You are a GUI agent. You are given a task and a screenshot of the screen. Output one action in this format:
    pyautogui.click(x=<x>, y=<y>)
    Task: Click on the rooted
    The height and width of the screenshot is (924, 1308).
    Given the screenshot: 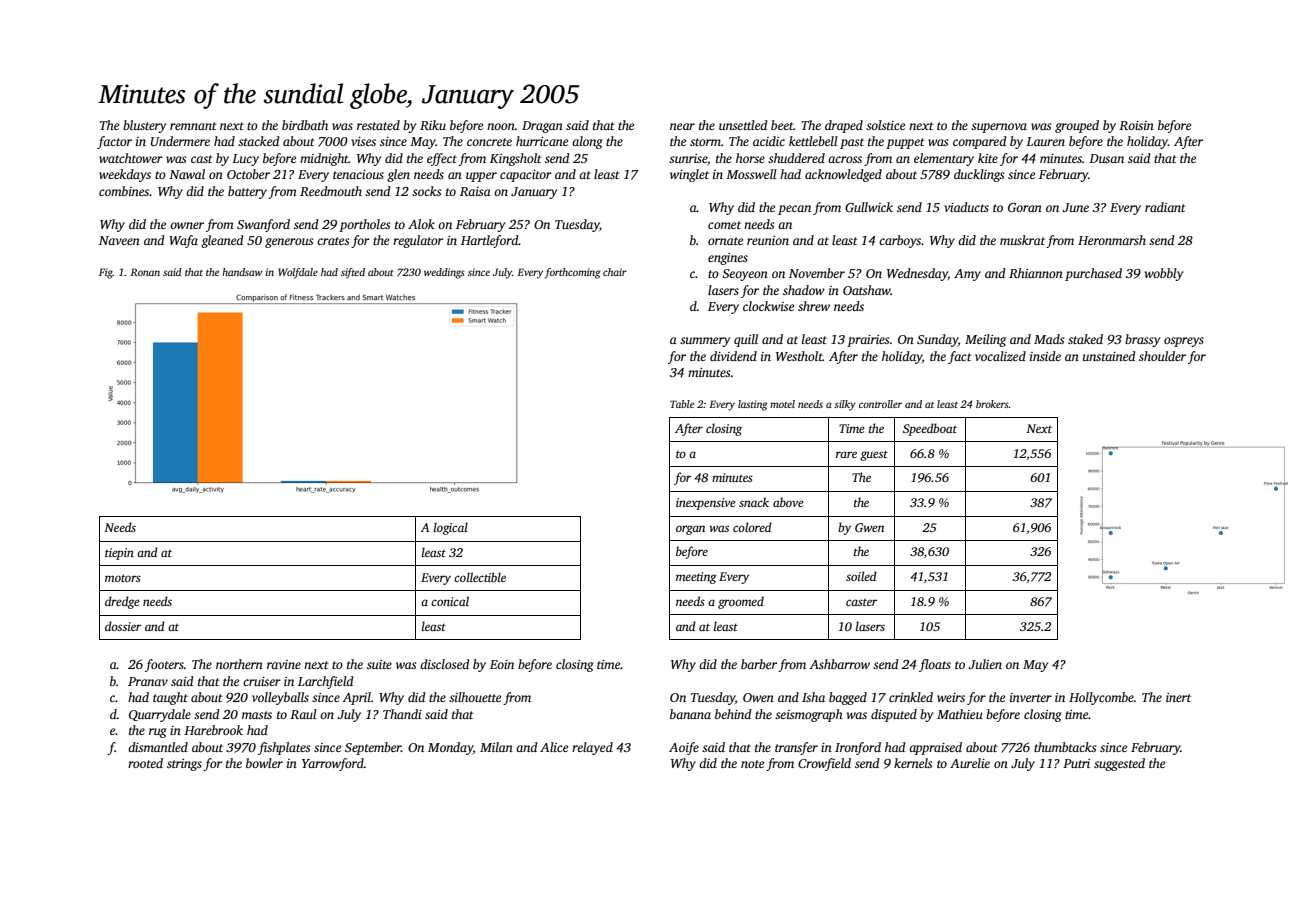 What is the action you would take?
    pyautogui.click(x=145, y=763)
